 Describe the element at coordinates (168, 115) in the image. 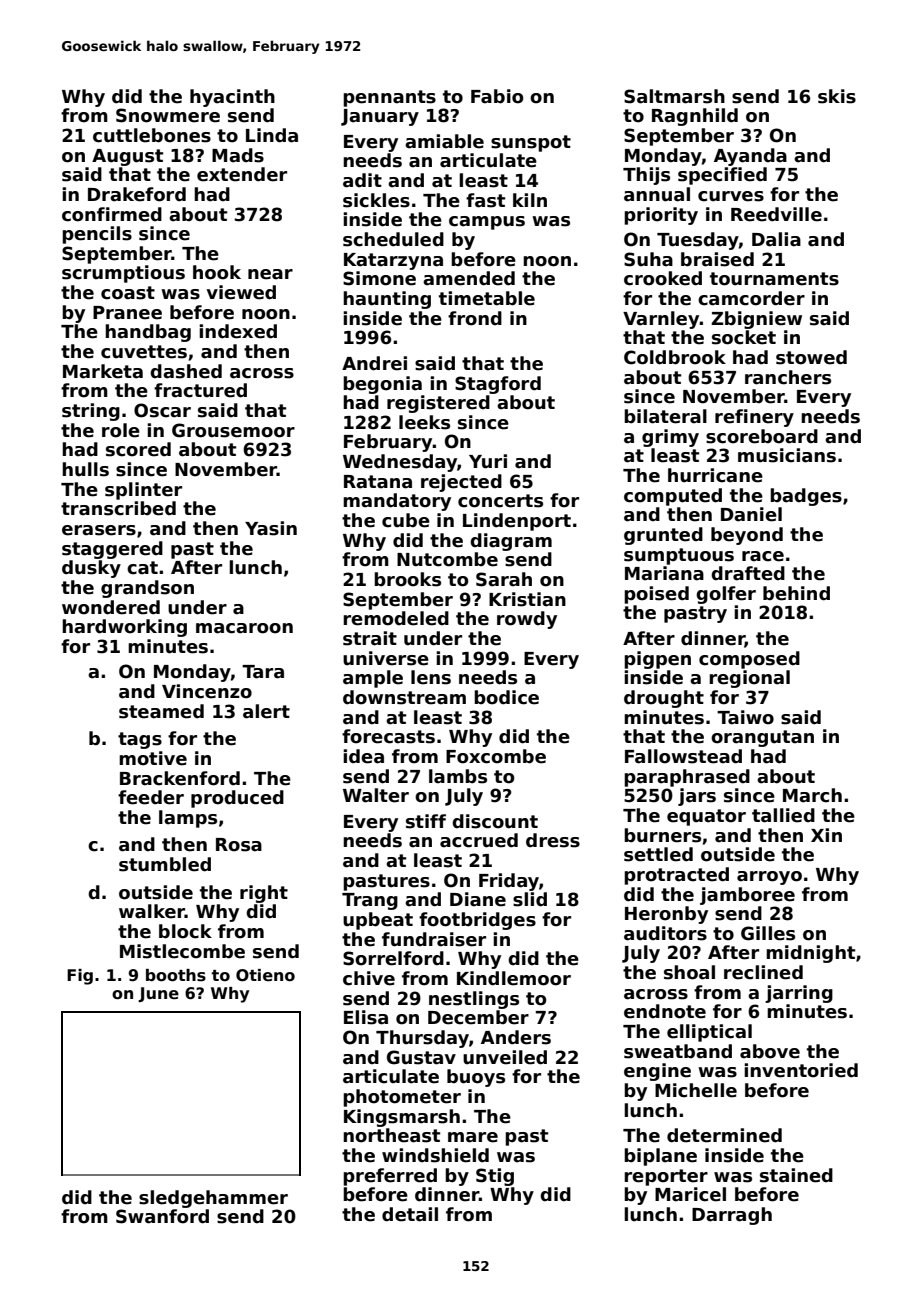

I see `Snowmere` at that location.
